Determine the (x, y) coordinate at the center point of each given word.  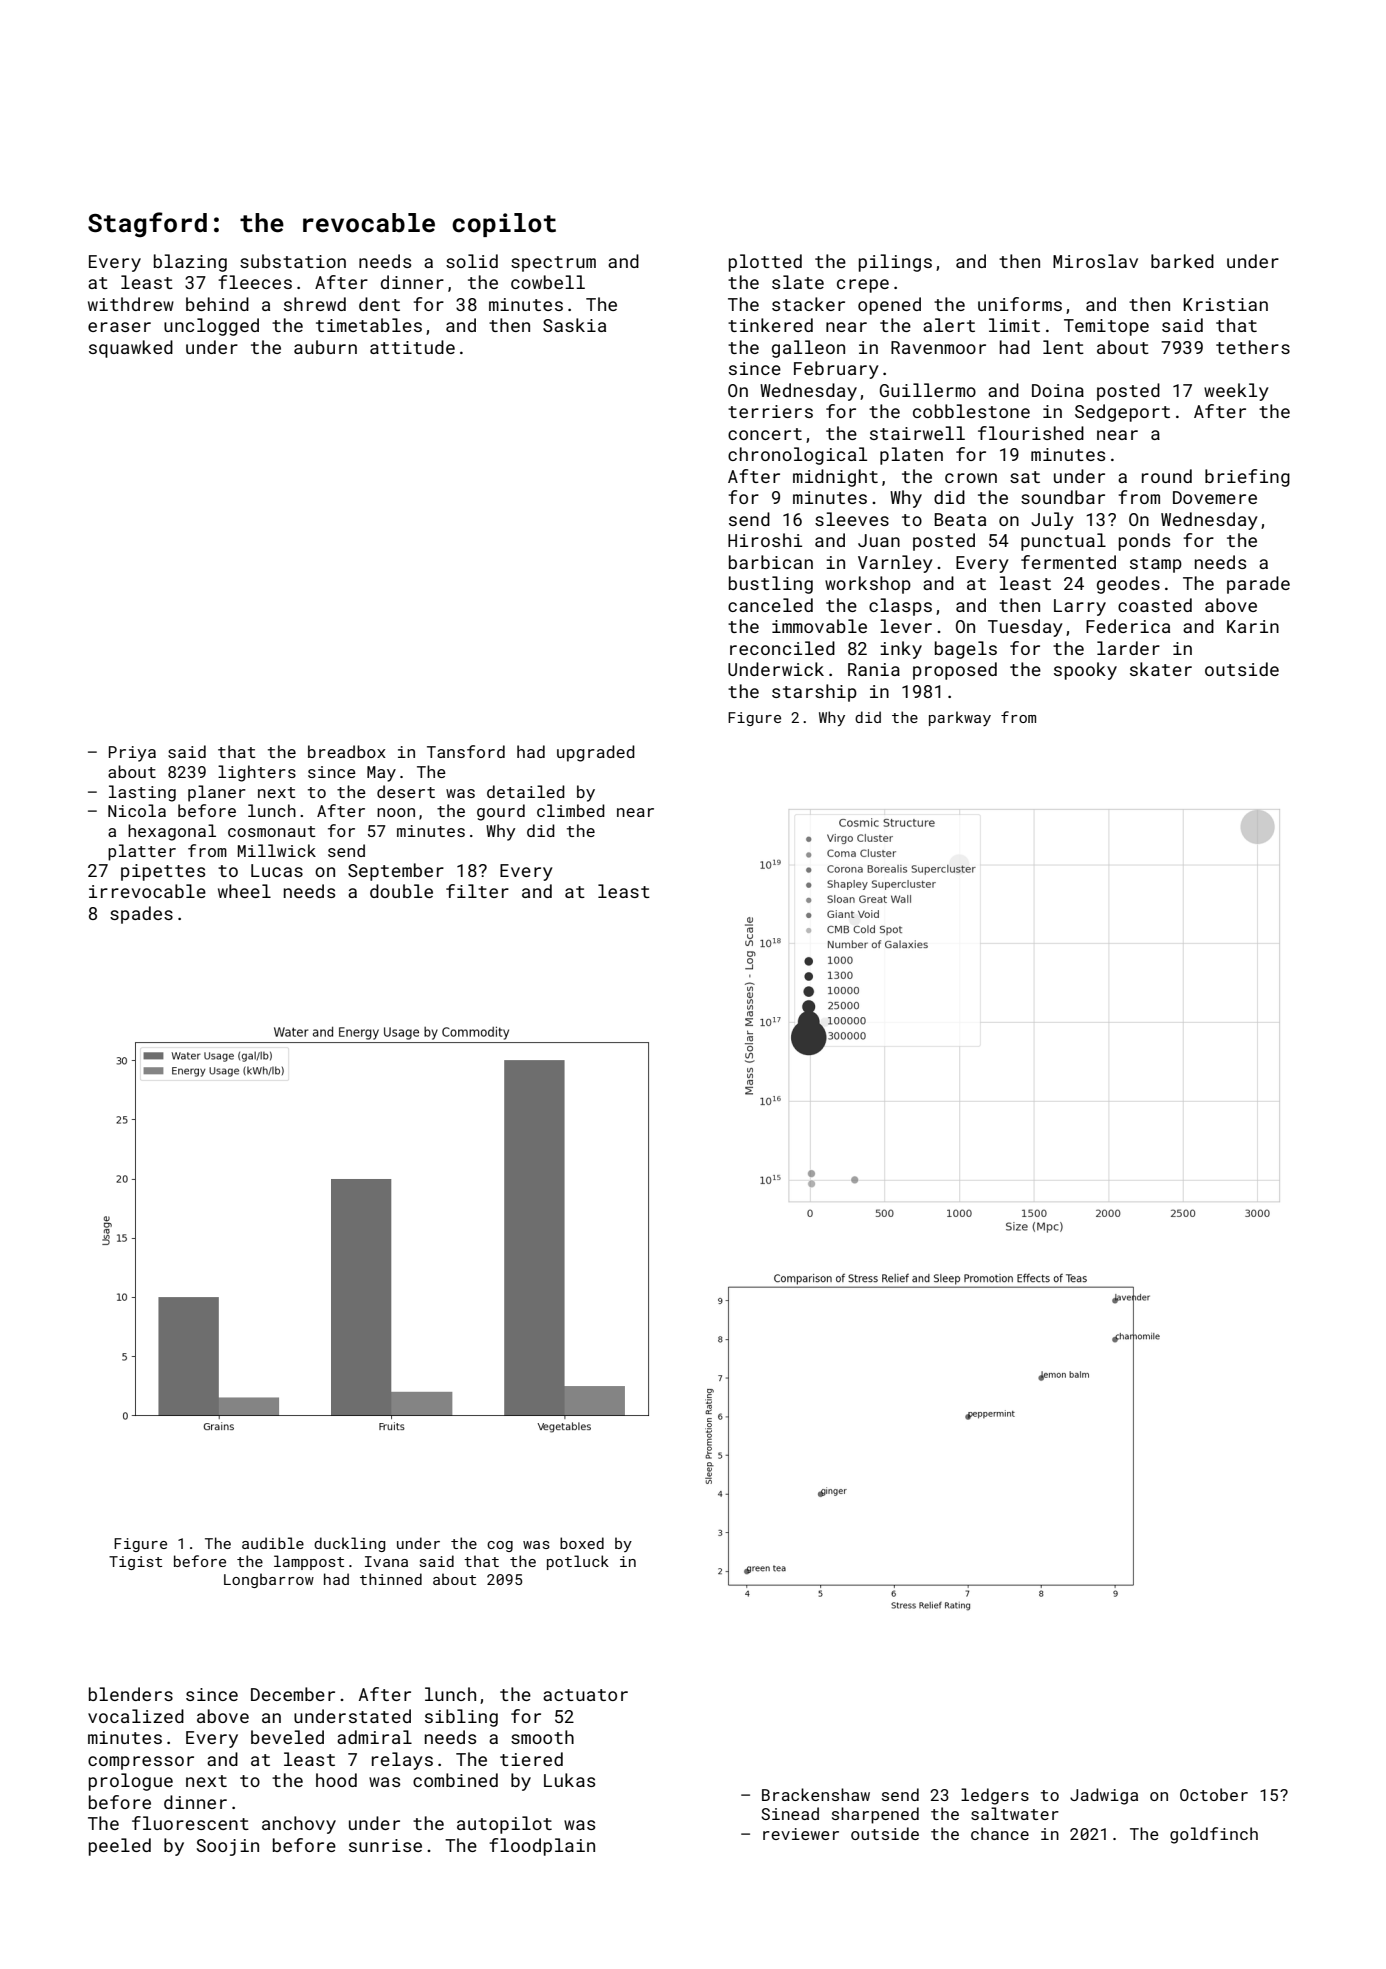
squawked (131, 349)
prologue (131, 1782)
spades (141, 915)
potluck (578, 1562)
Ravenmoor (938, 347)
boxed (582, 1543)
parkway (960, 718)
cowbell (548, 282)
